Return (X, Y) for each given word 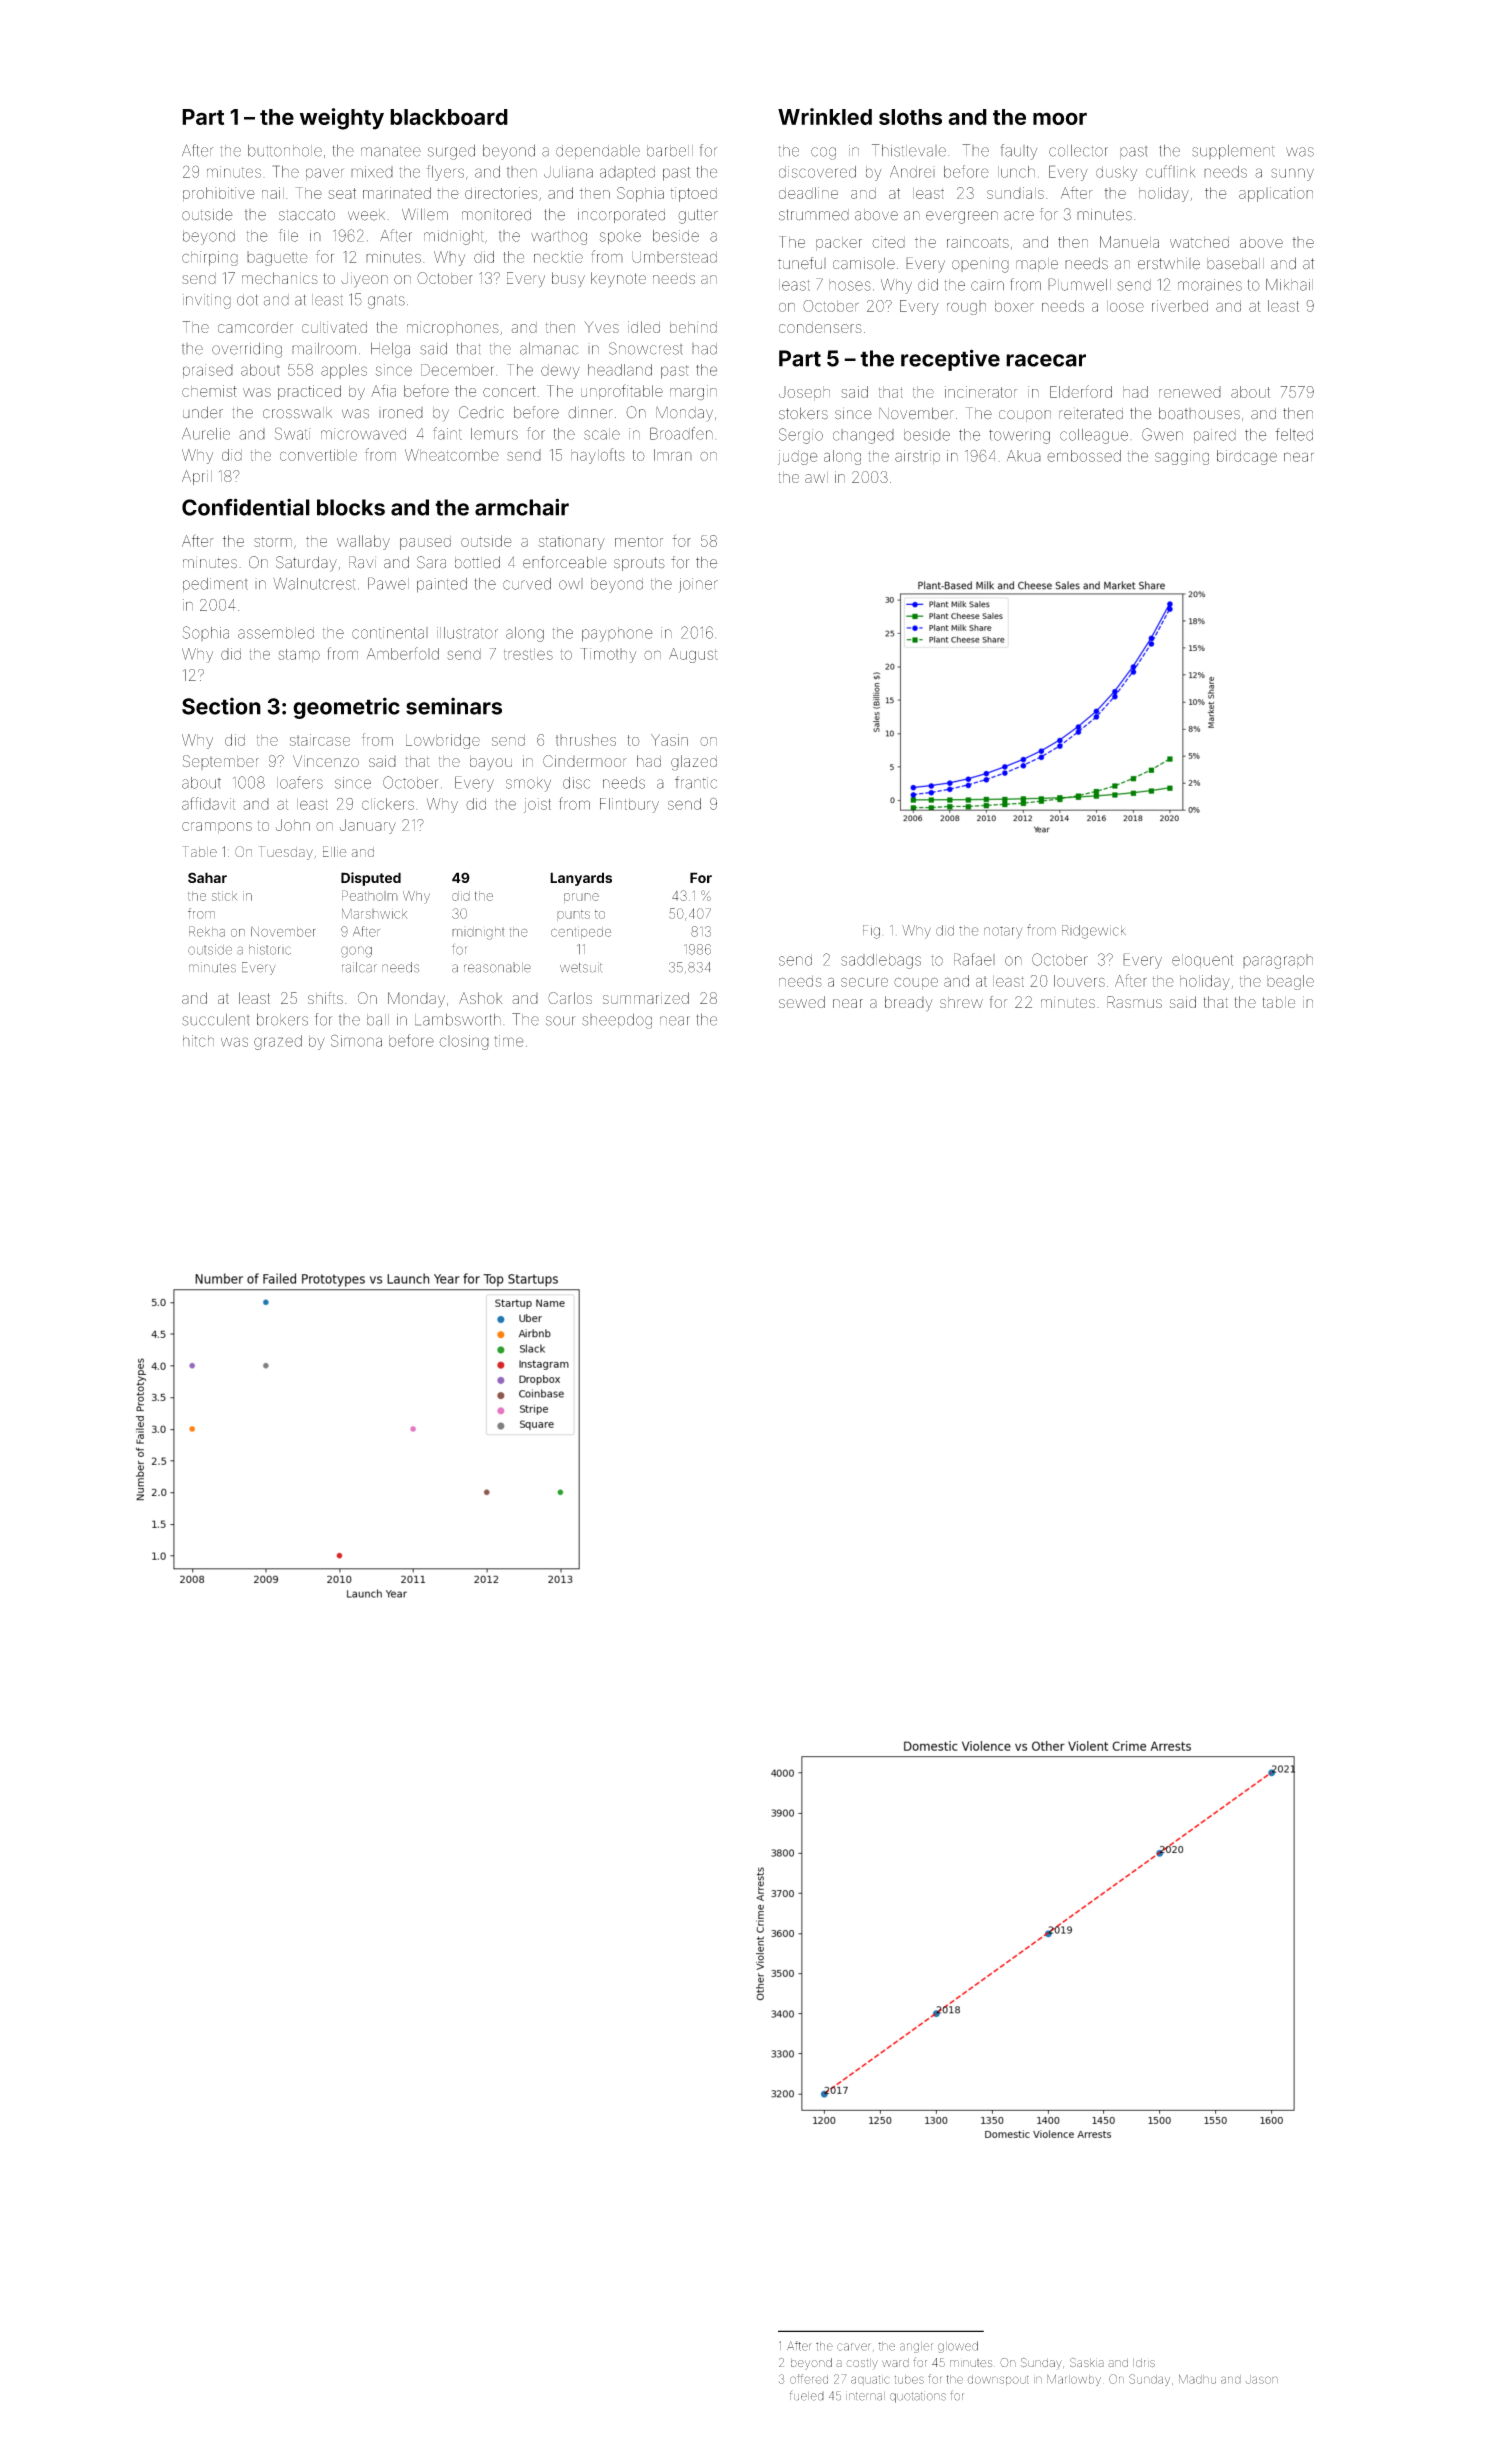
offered (809, 2379)
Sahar (207, 877)
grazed (278, 1042)
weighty (342, 119)
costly (862, 2364)
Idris (1144, 2362)
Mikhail (1289, 285)
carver (854, 2347)
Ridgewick (1094, 932)
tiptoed (693, 194)
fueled (807, 2395)
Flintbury (629, 805)
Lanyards (581, 879)
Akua (1024, 456)
